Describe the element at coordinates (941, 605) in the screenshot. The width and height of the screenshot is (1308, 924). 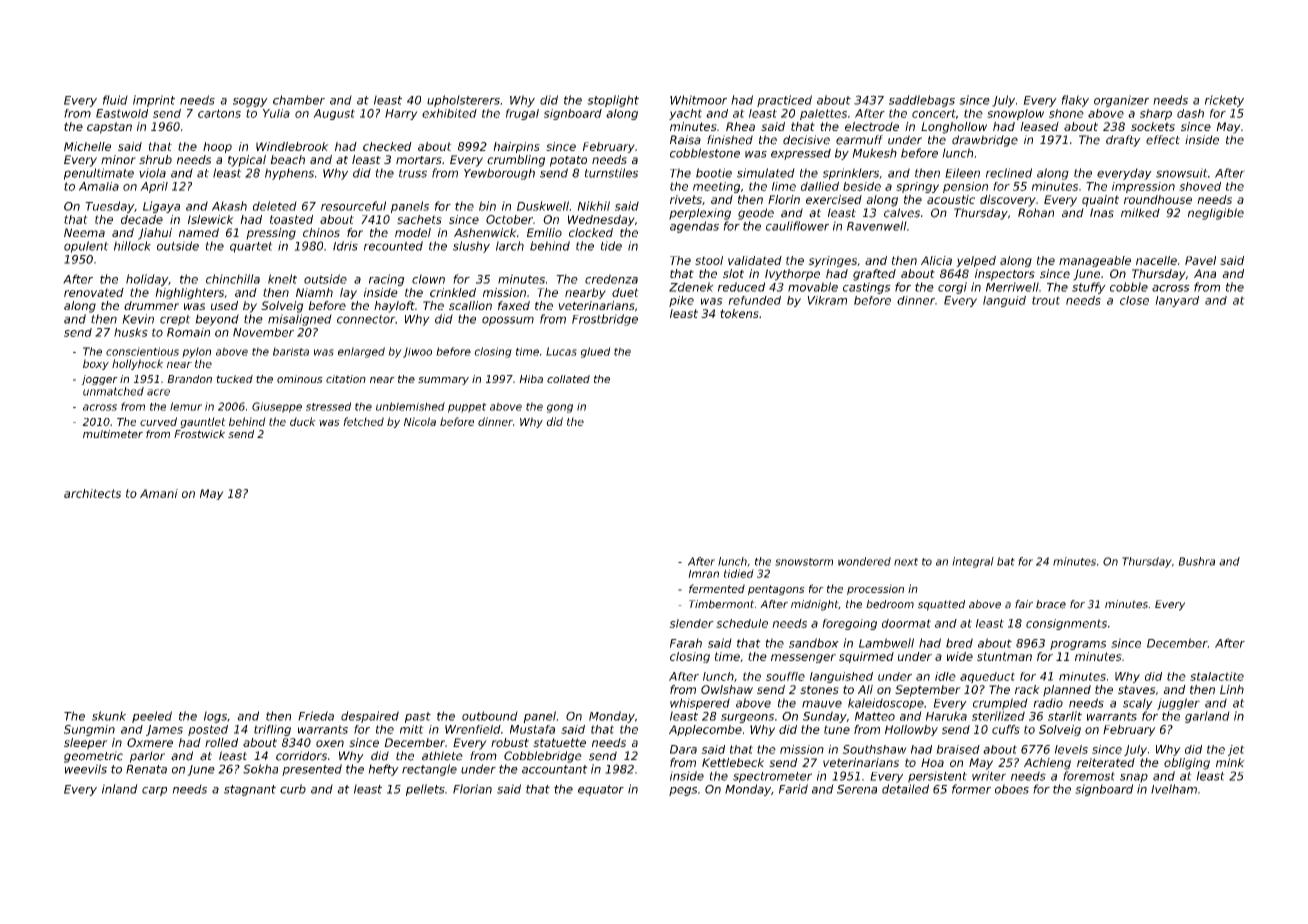
I see `squatted` at that location.
